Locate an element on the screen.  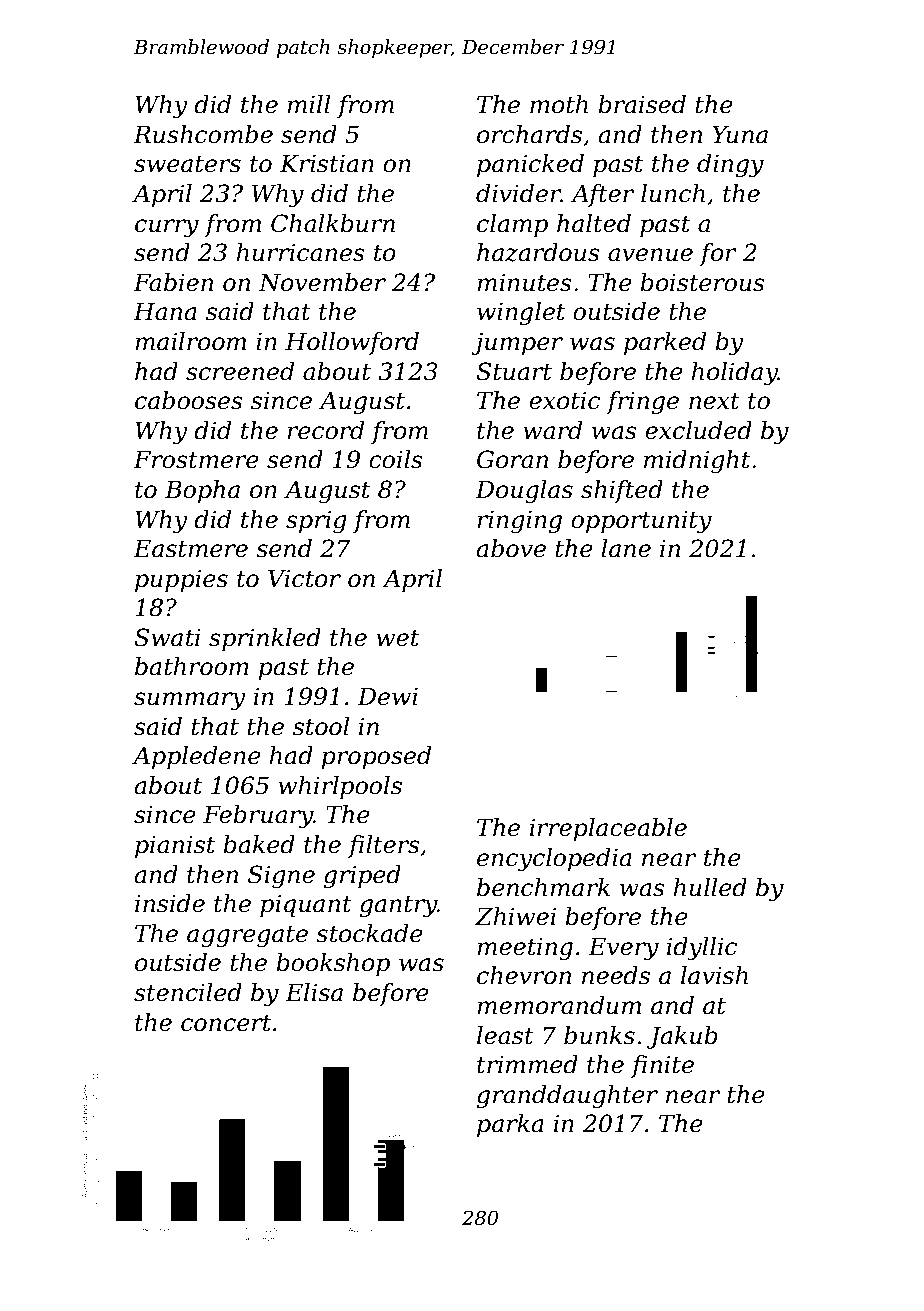
mill is located at coordinates (309, 104).
